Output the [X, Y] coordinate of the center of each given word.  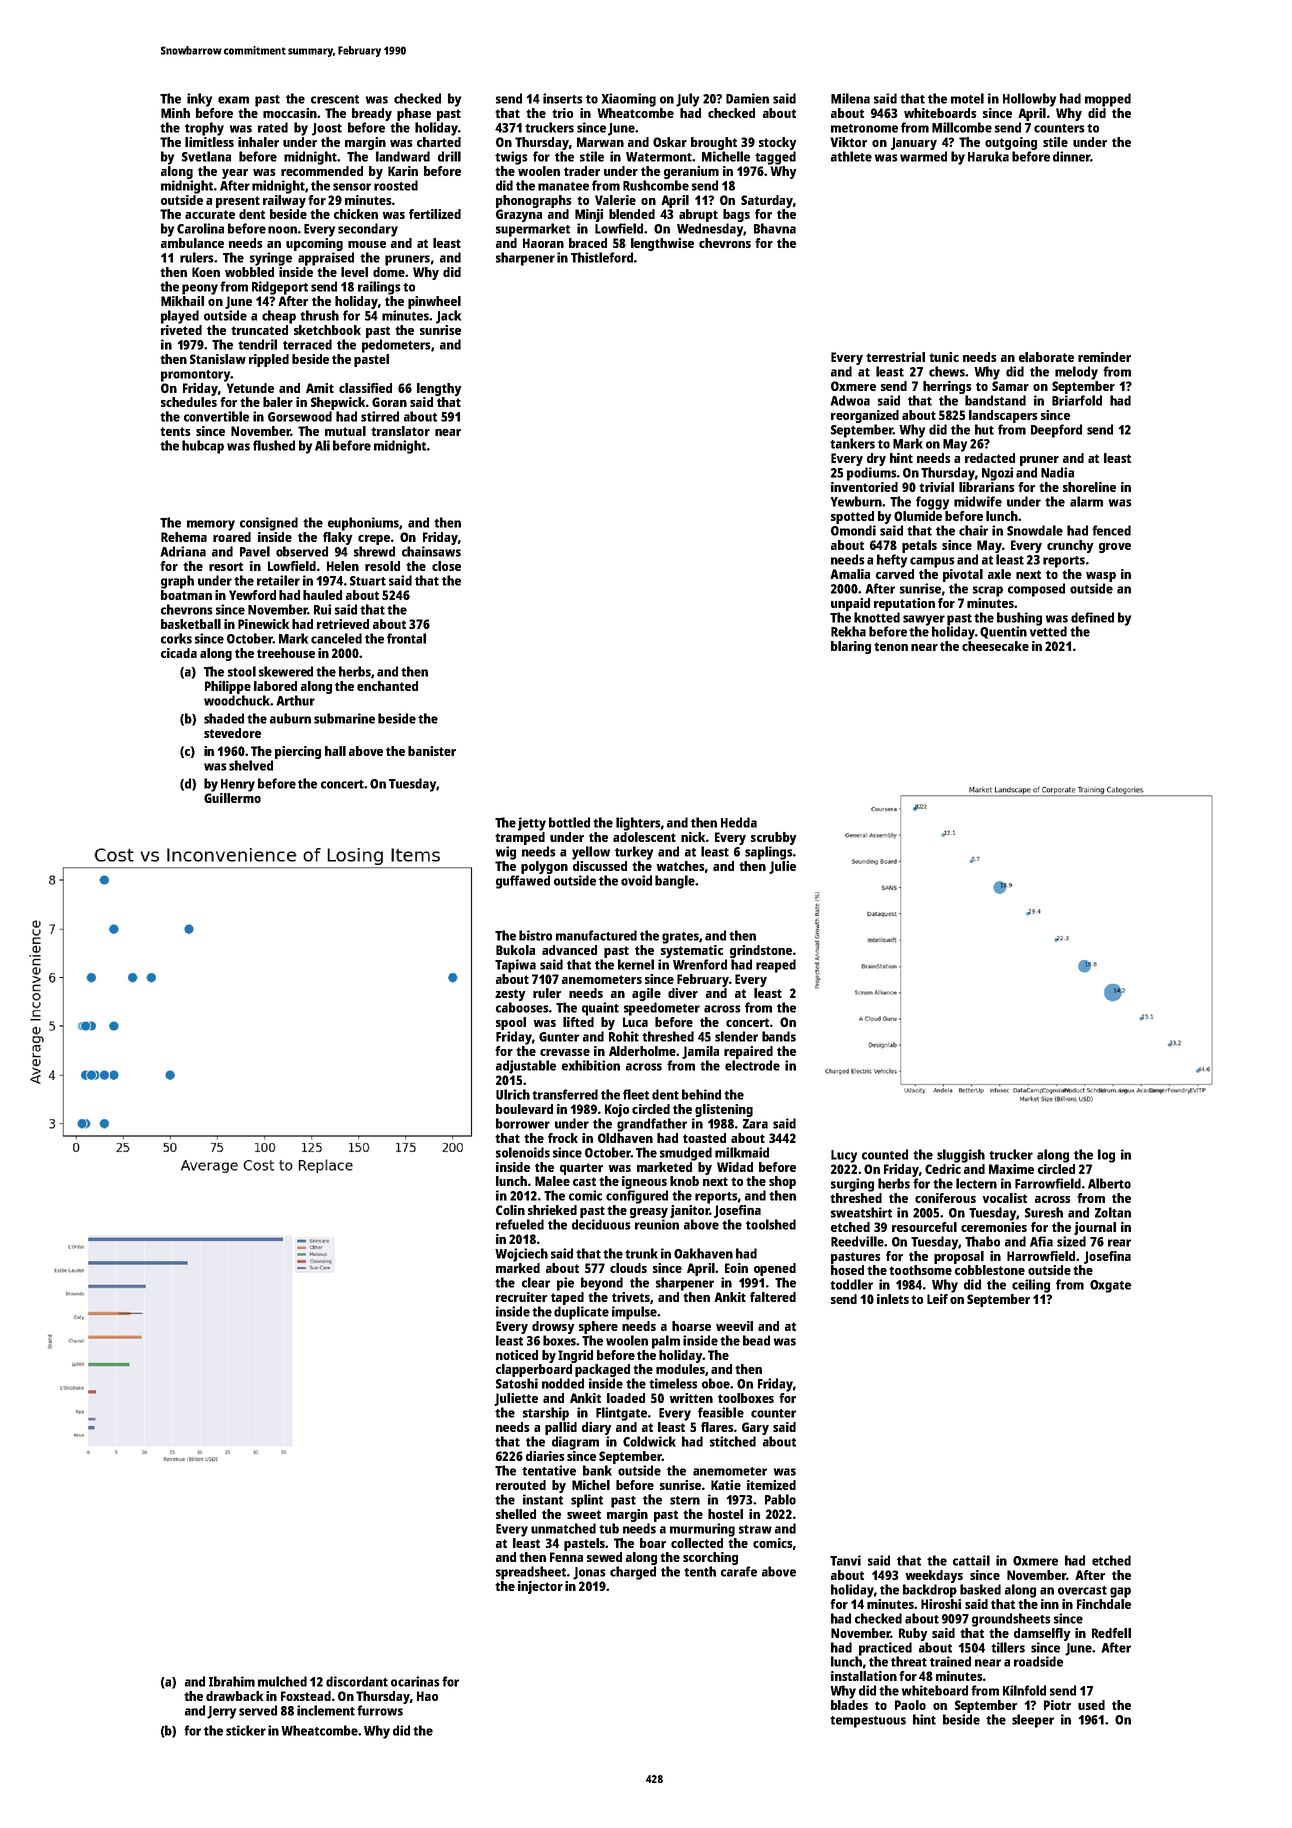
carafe [739, 1571]
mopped [1108, 100]
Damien [747, 98]
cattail [971, 1560]
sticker [246, 1730]
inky [199, 100]
